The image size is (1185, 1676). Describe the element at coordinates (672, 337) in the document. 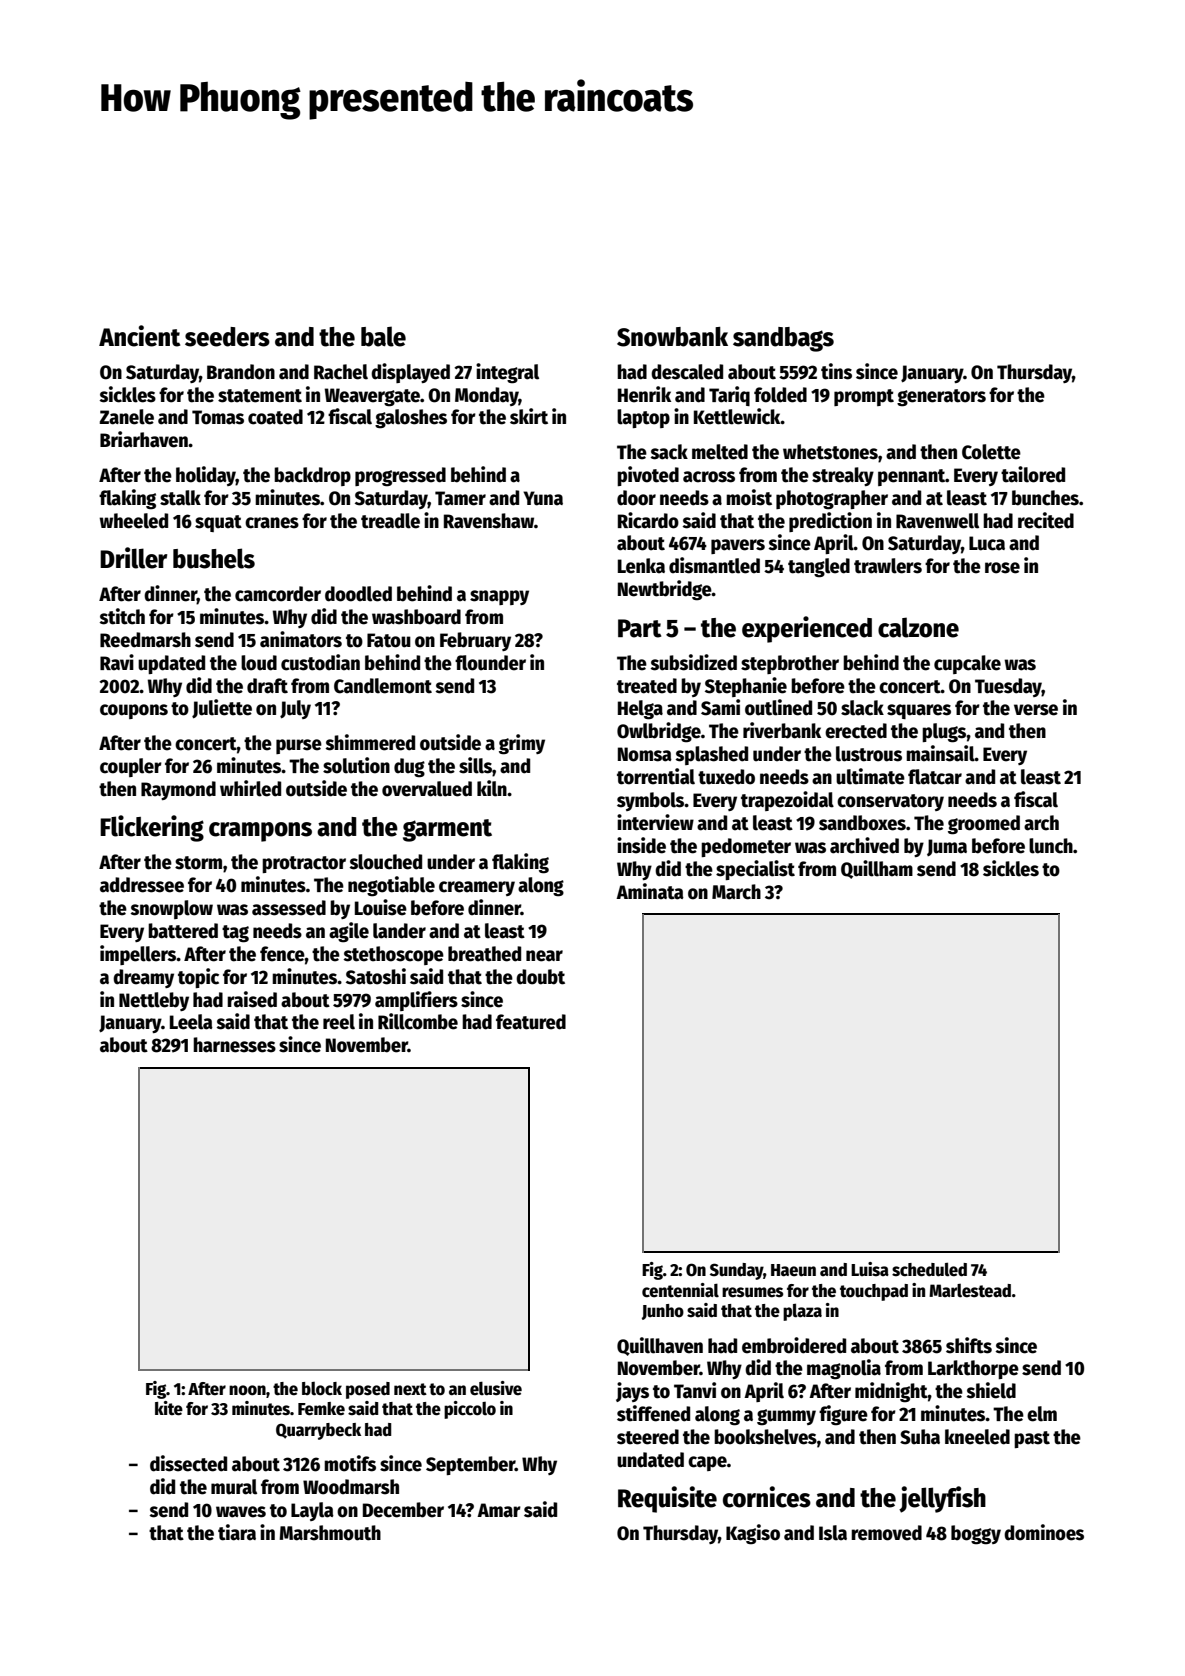

I see `Snowbank` at that location.
